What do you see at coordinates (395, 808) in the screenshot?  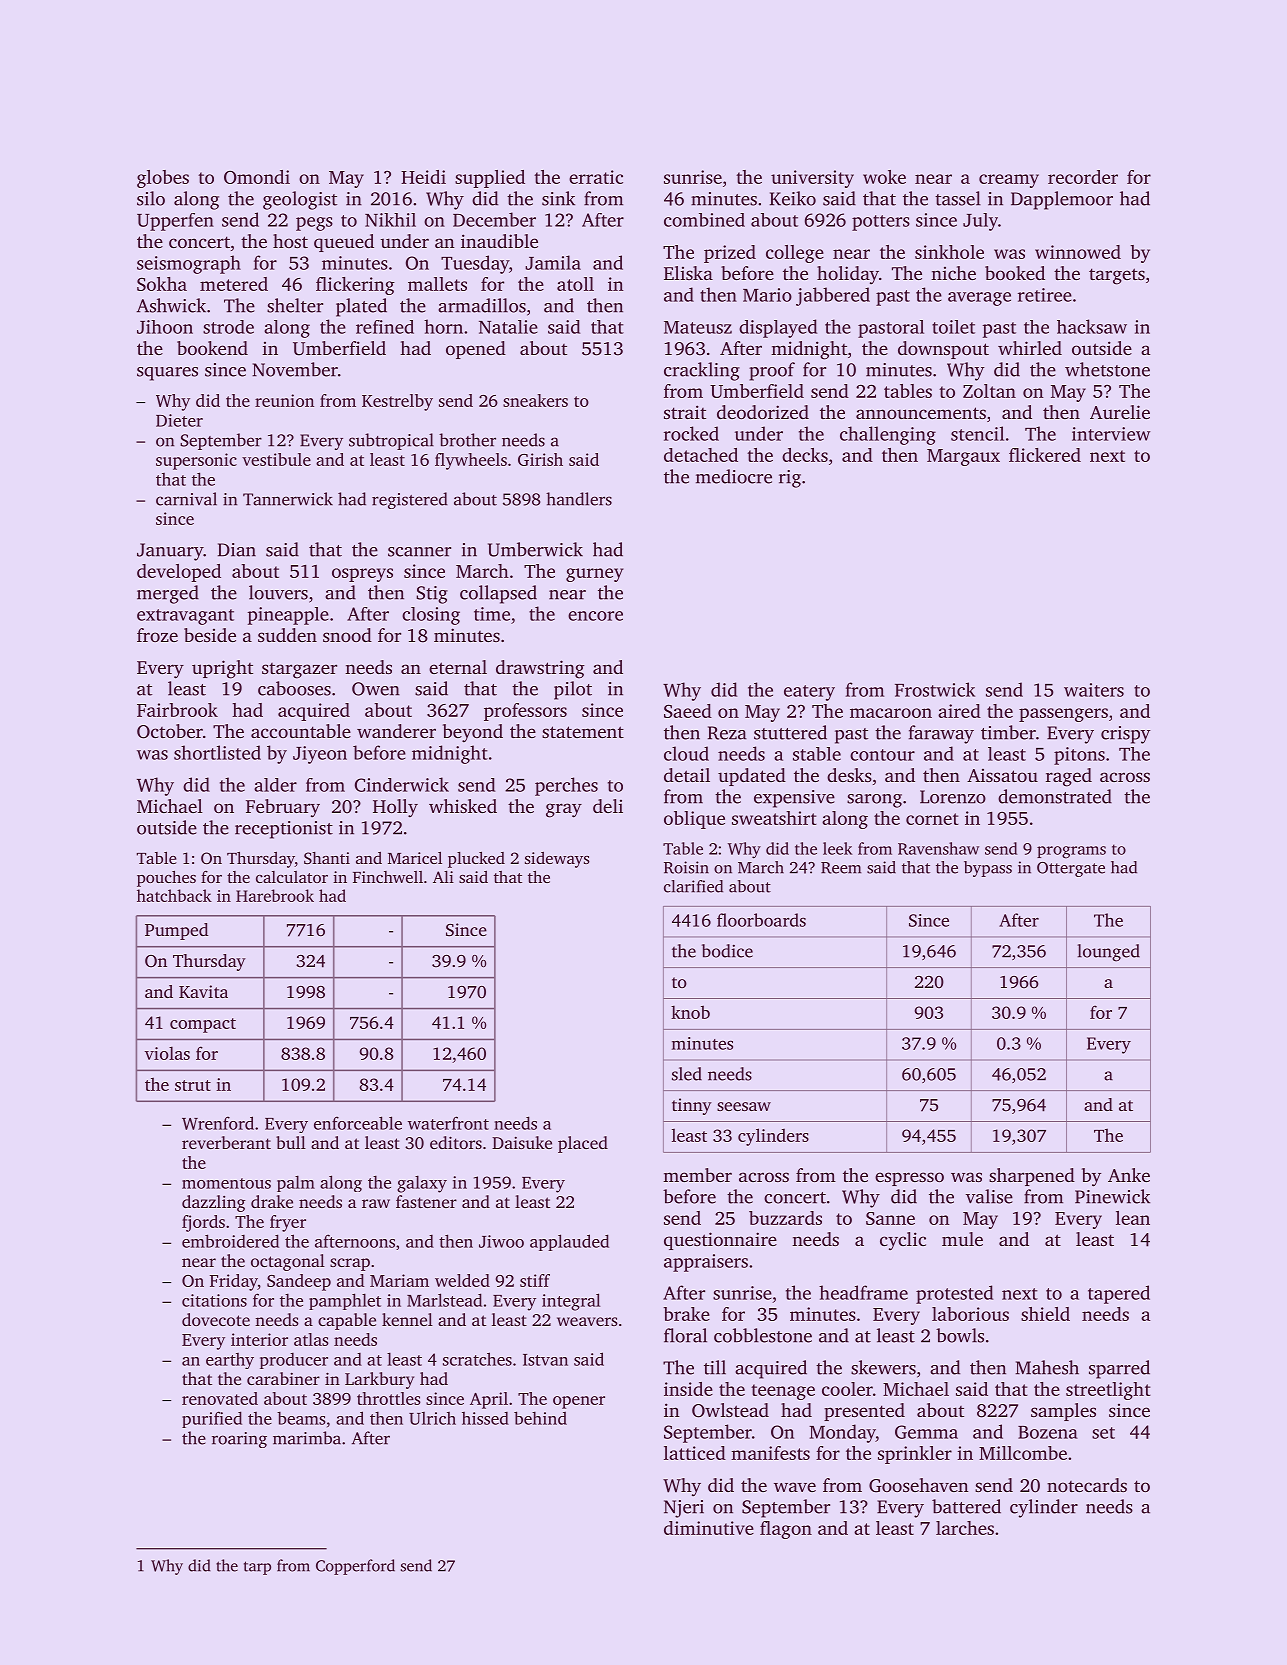 I see `Holly` at bounding box center [395, 808].
